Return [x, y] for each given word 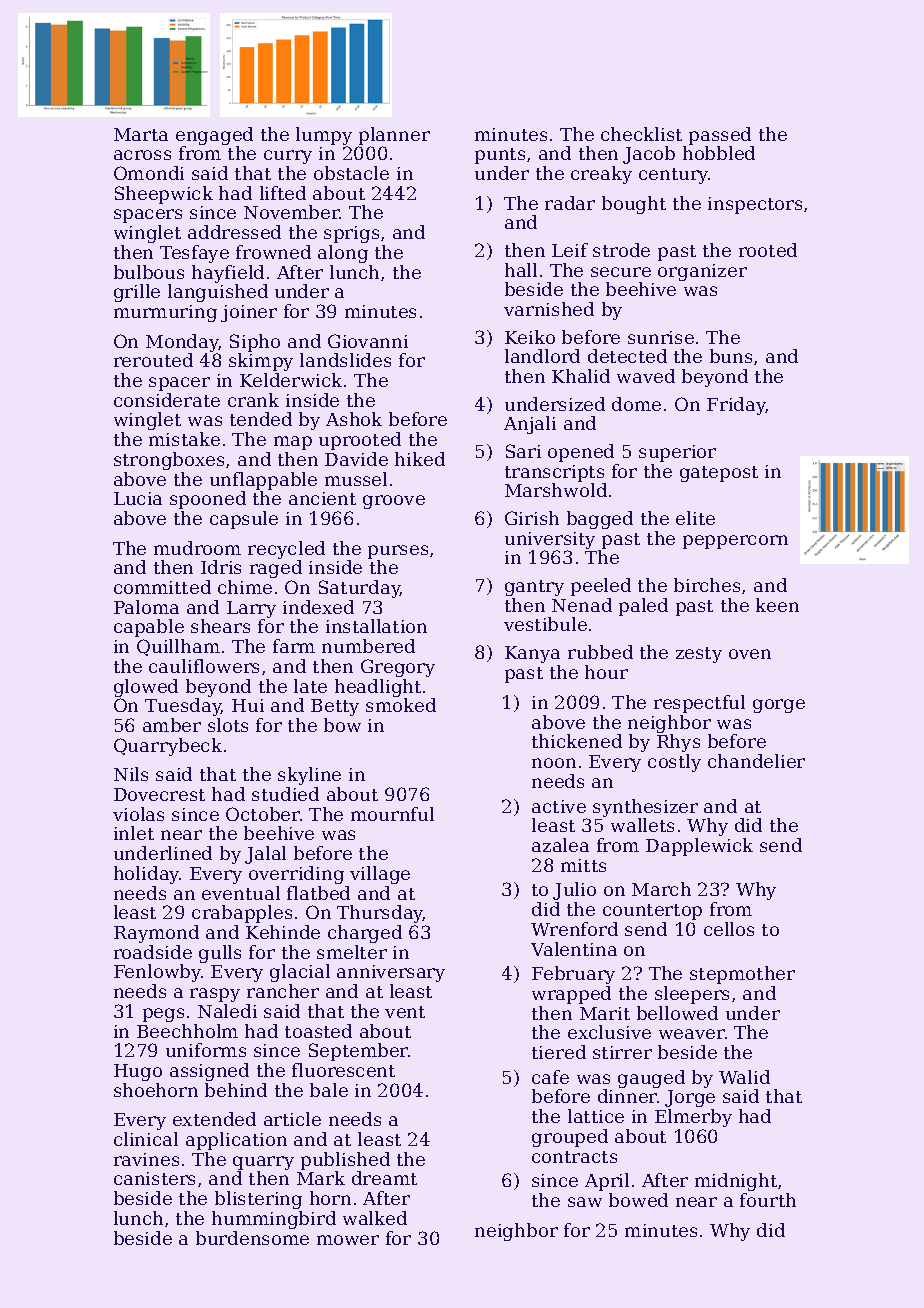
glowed [146, 688]
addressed [234, 232]
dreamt [384, 1178]
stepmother [742, 975]
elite [695, 518]
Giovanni [368, 341]
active [559, 806]
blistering [258, 1200]
